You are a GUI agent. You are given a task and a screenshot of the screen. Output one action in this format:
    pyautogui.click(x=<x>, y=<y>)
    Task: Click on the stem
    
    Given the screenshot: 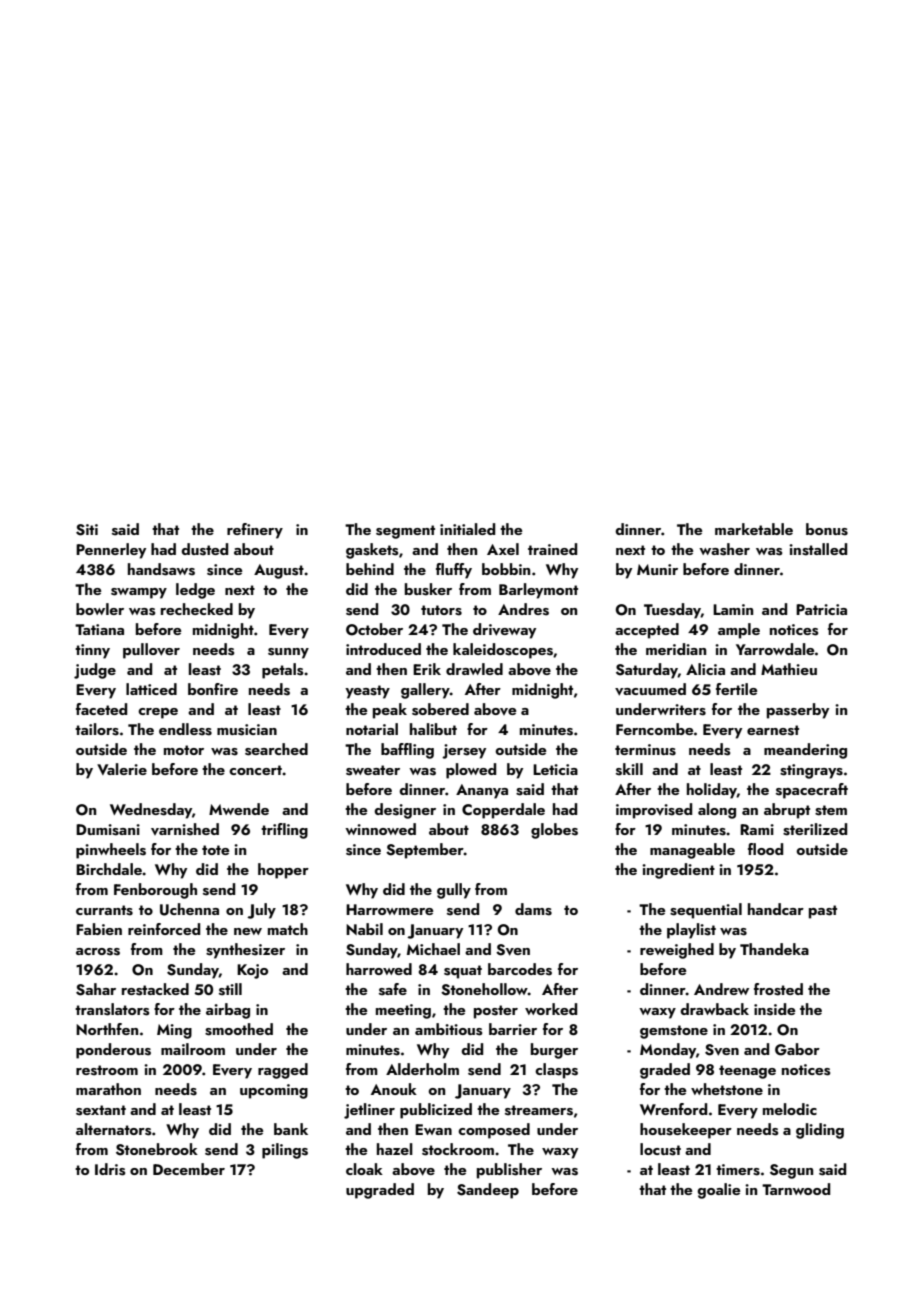 What is the action you would take?
    pyautogui.click(x=831, y=810)
